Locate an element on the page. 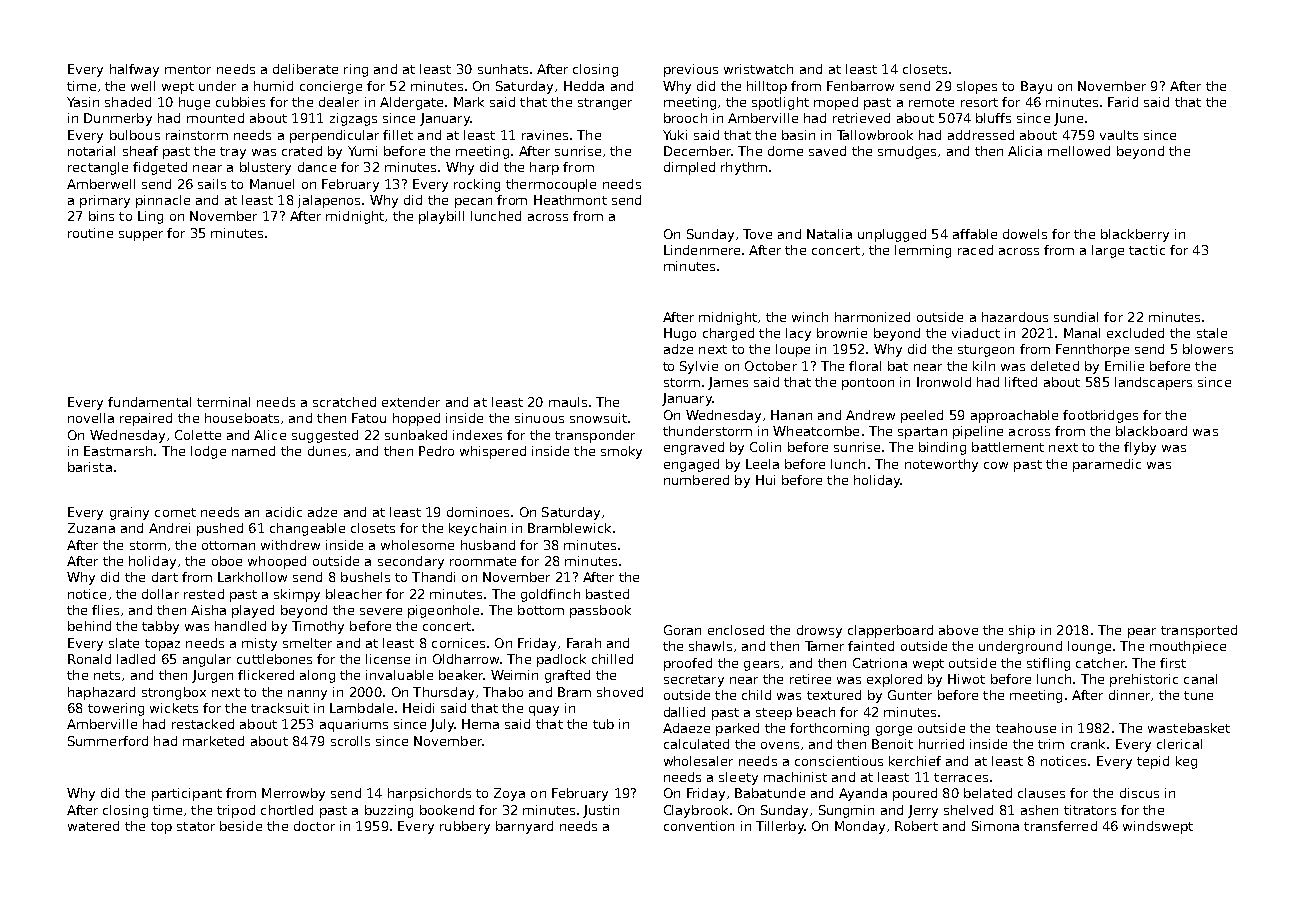 Image resolution: width=1308 pixels, height=924 pixels. blackberry is located at coordinates (1135, 235).
